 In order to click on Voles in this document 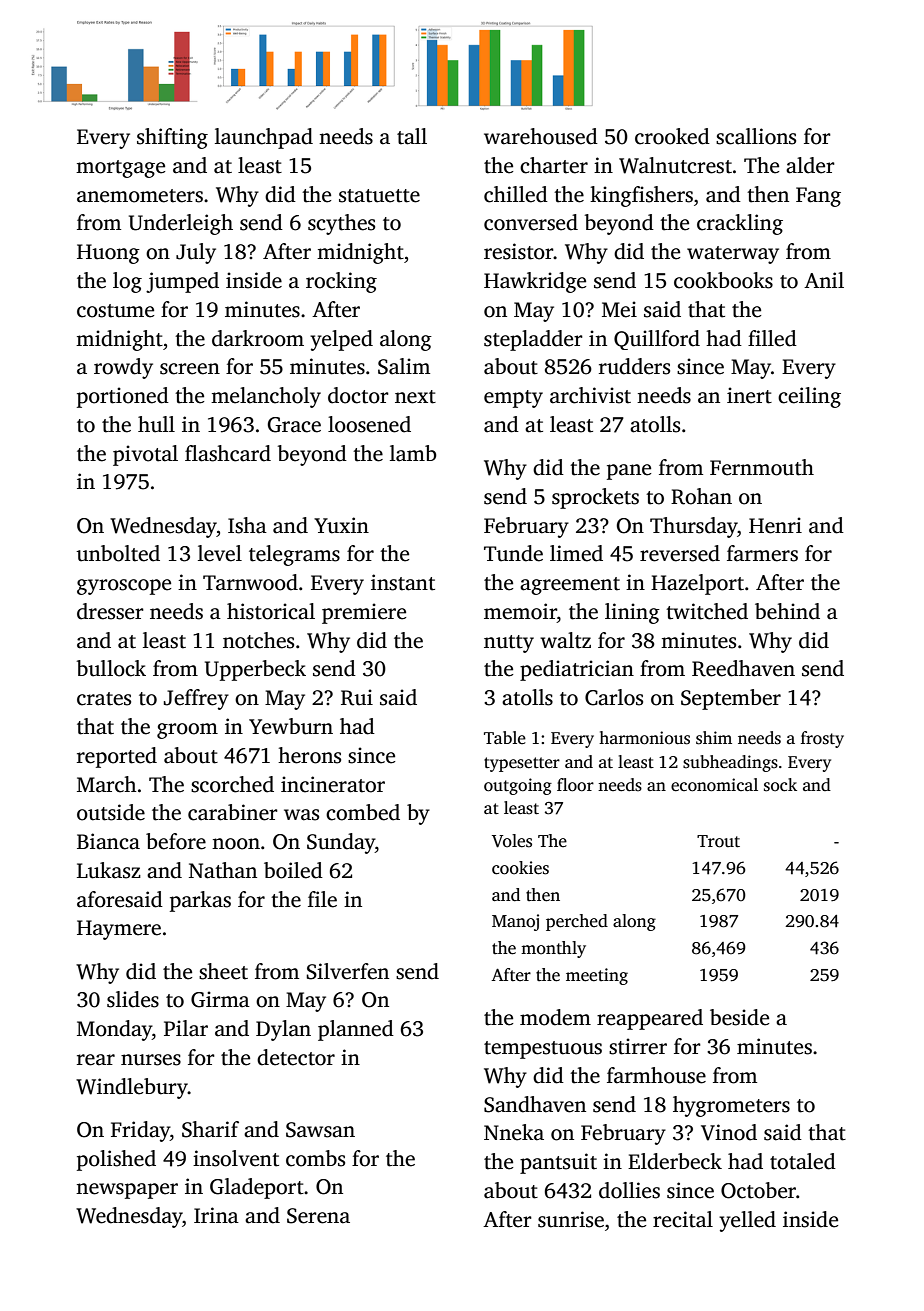, I will do `click(512, 841)`.
